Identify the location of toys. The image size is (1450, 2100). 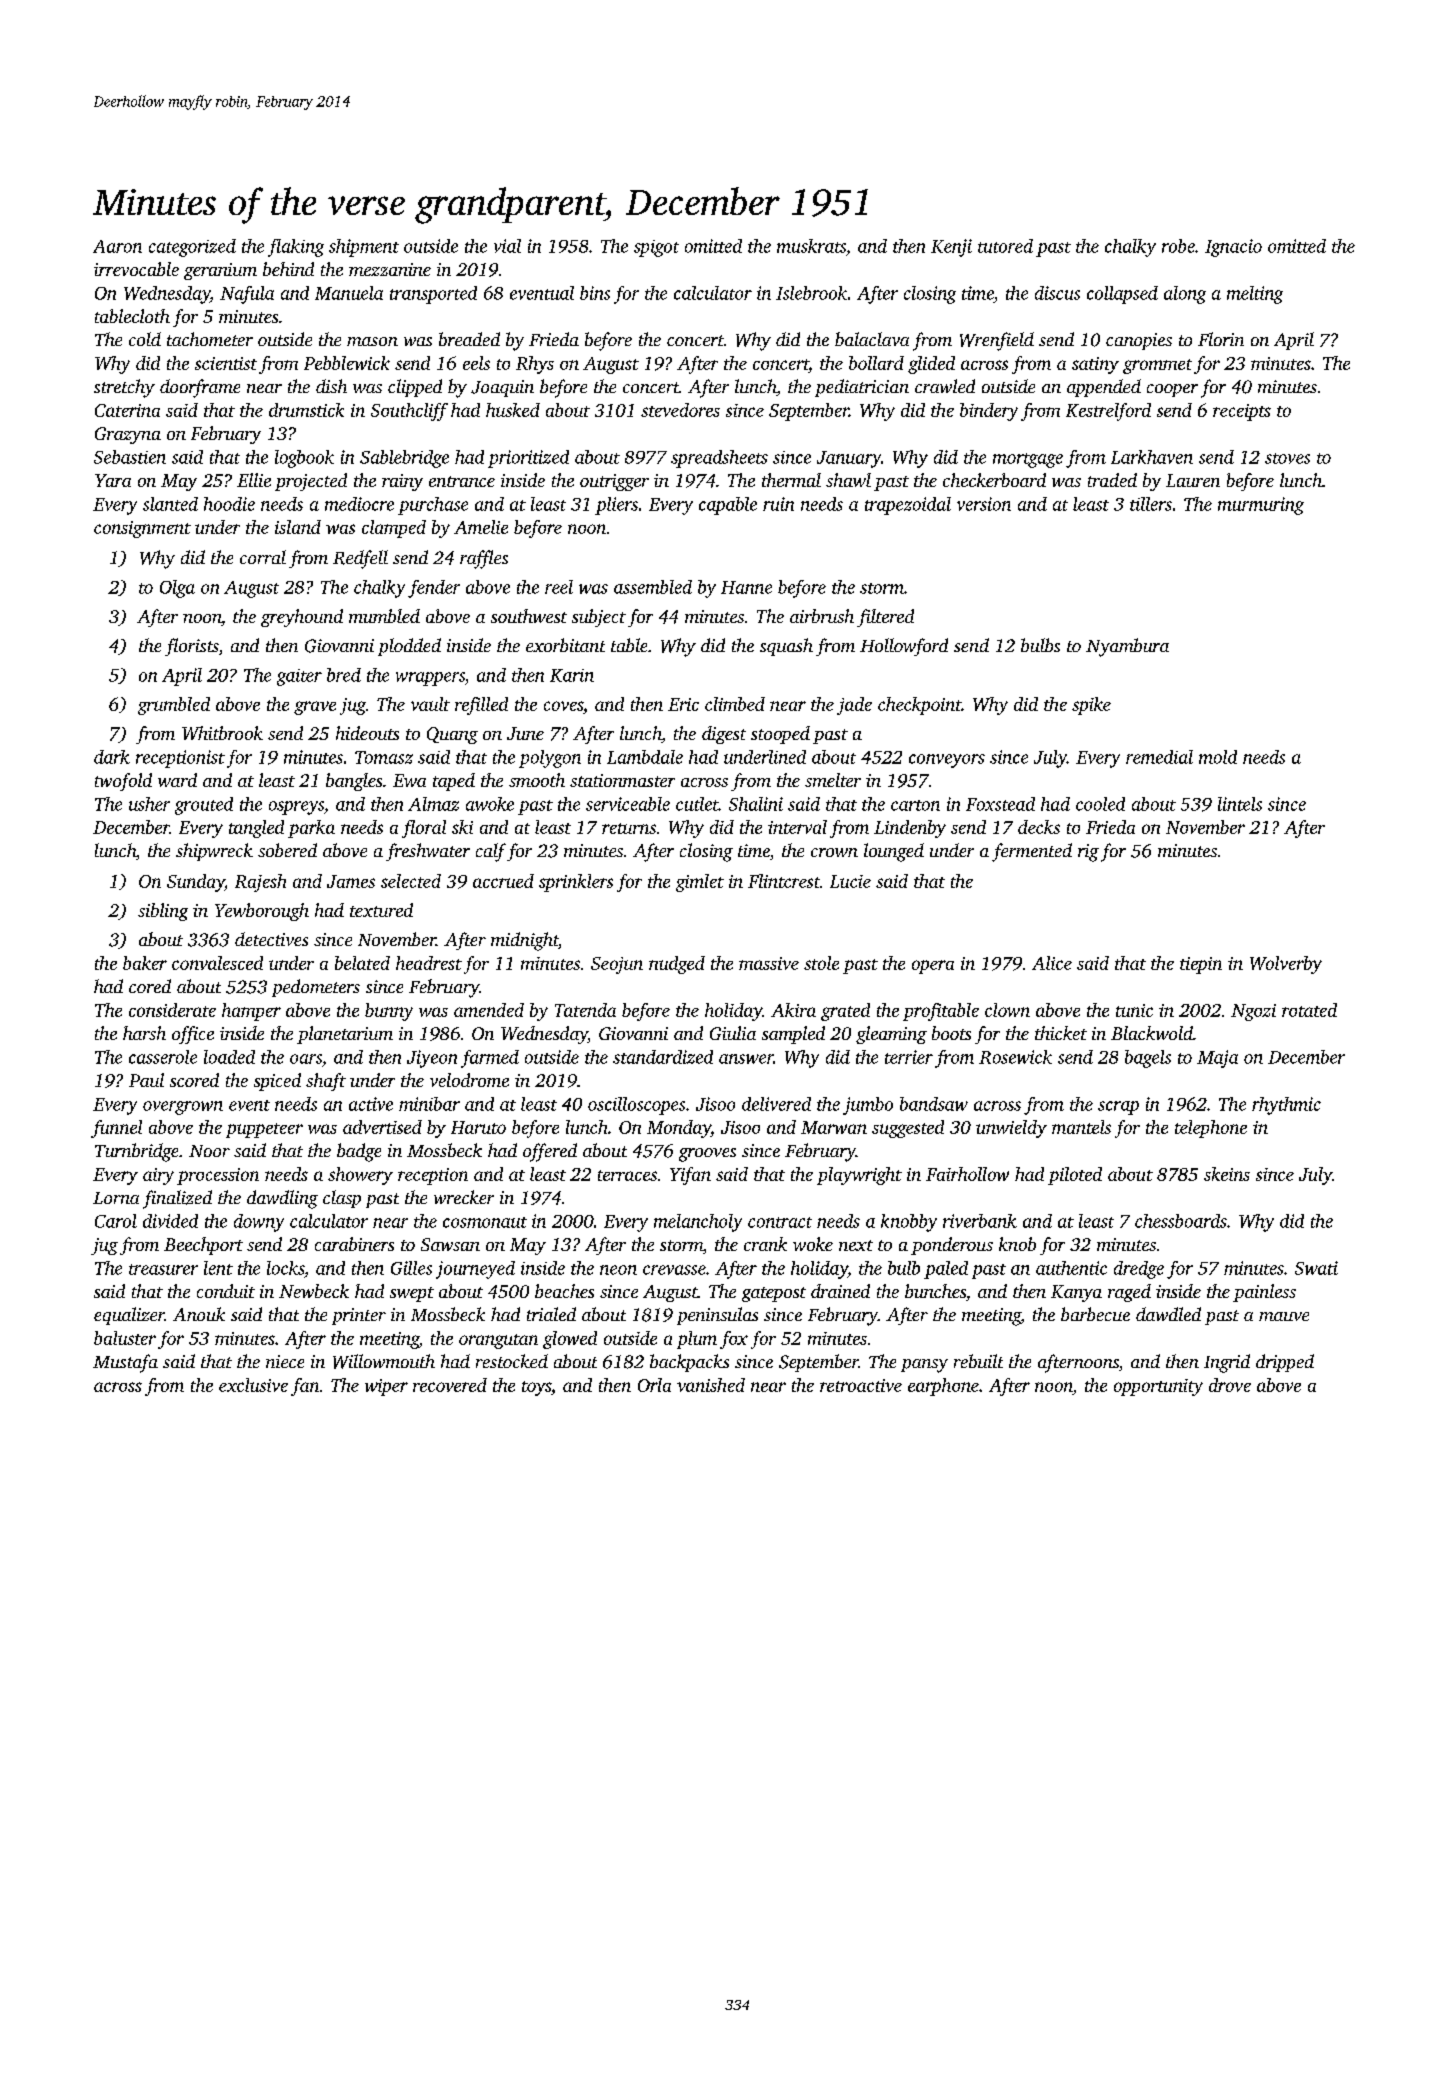
(536, 1388).
